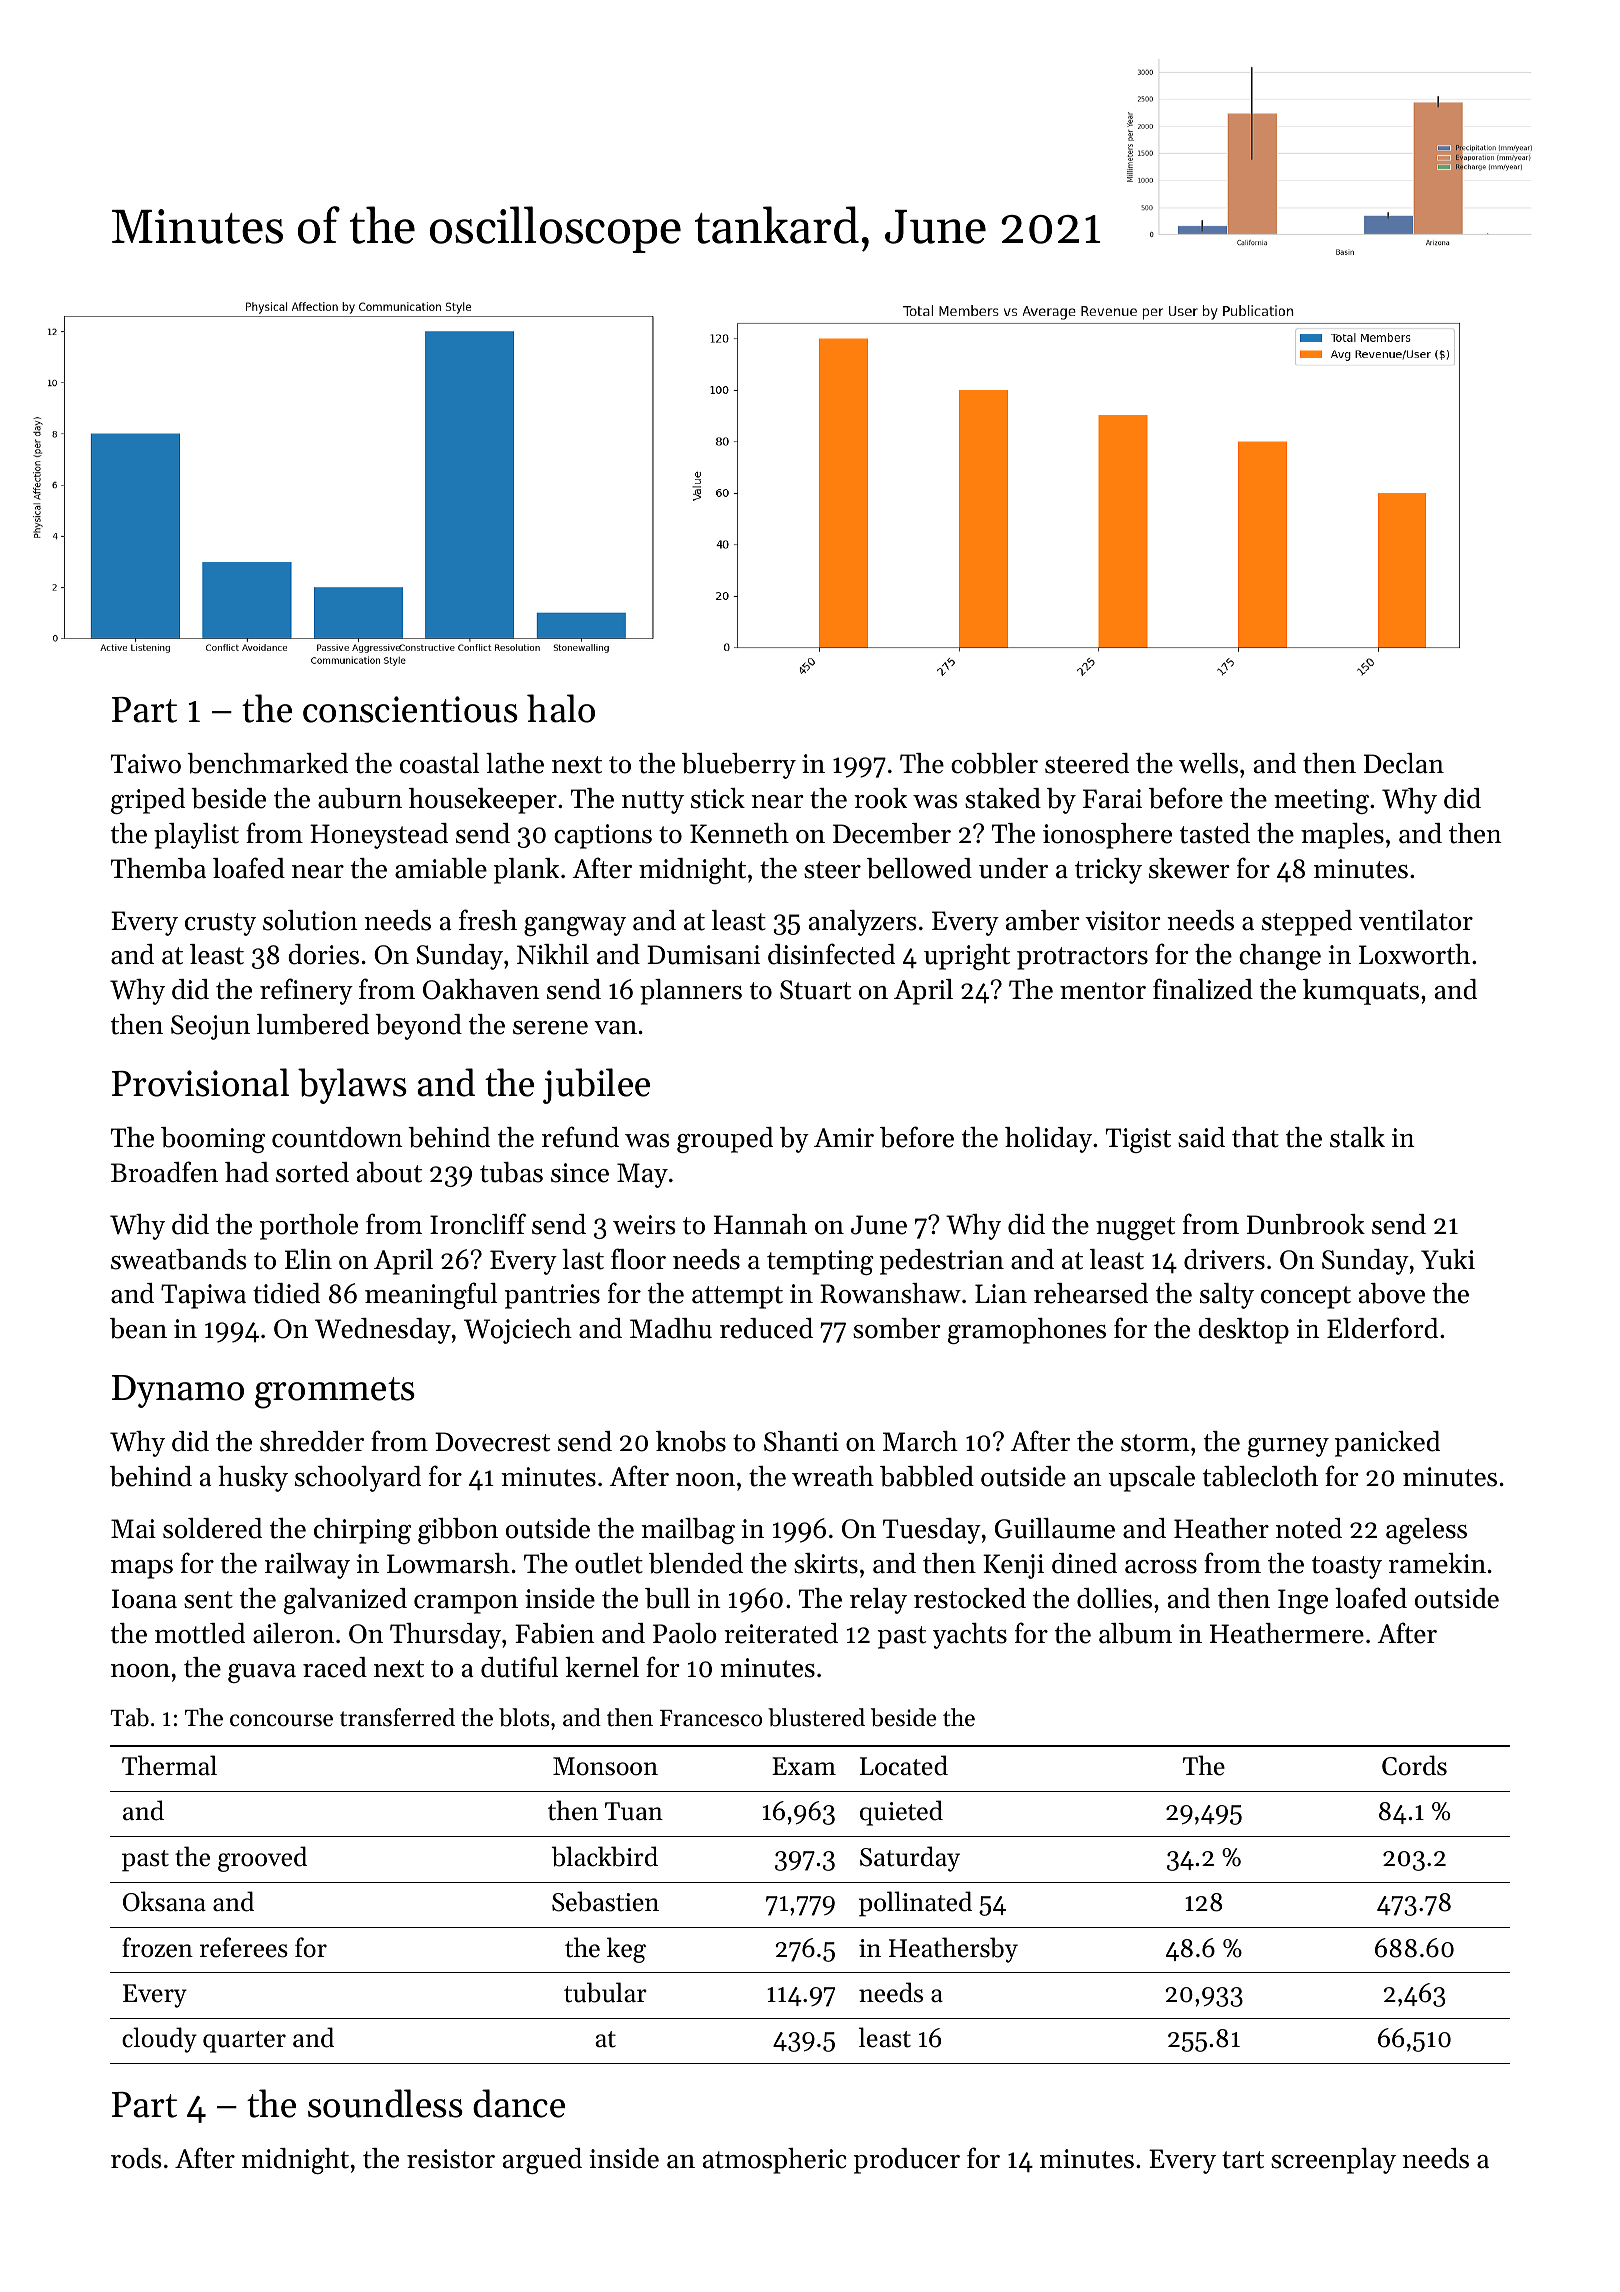  I want to click on above, so click(1392, 1293).
